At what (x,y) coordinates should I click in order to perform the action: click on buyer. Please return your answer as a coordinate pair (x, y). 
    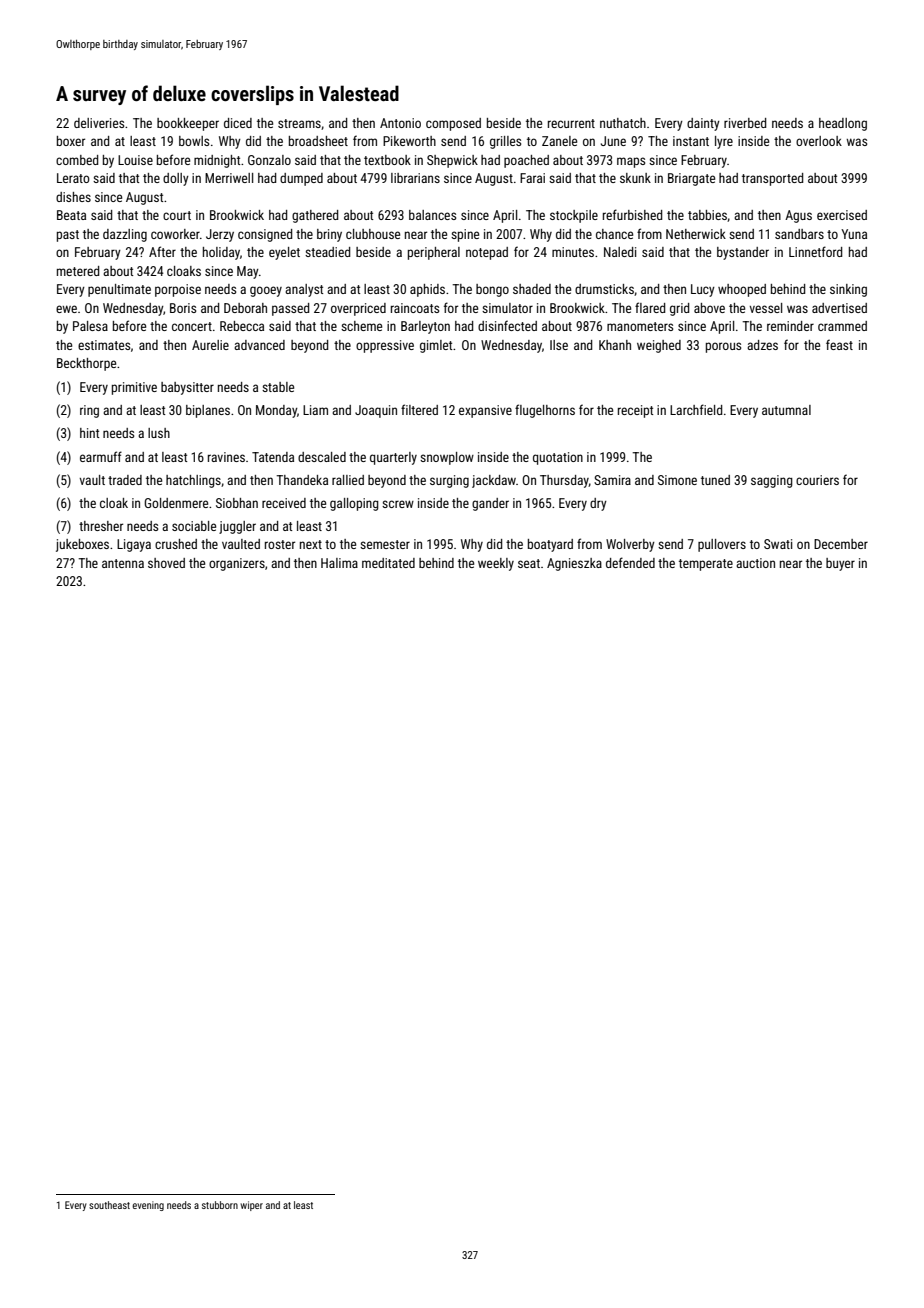
    Looking at the image, I should click on (840, 564).
